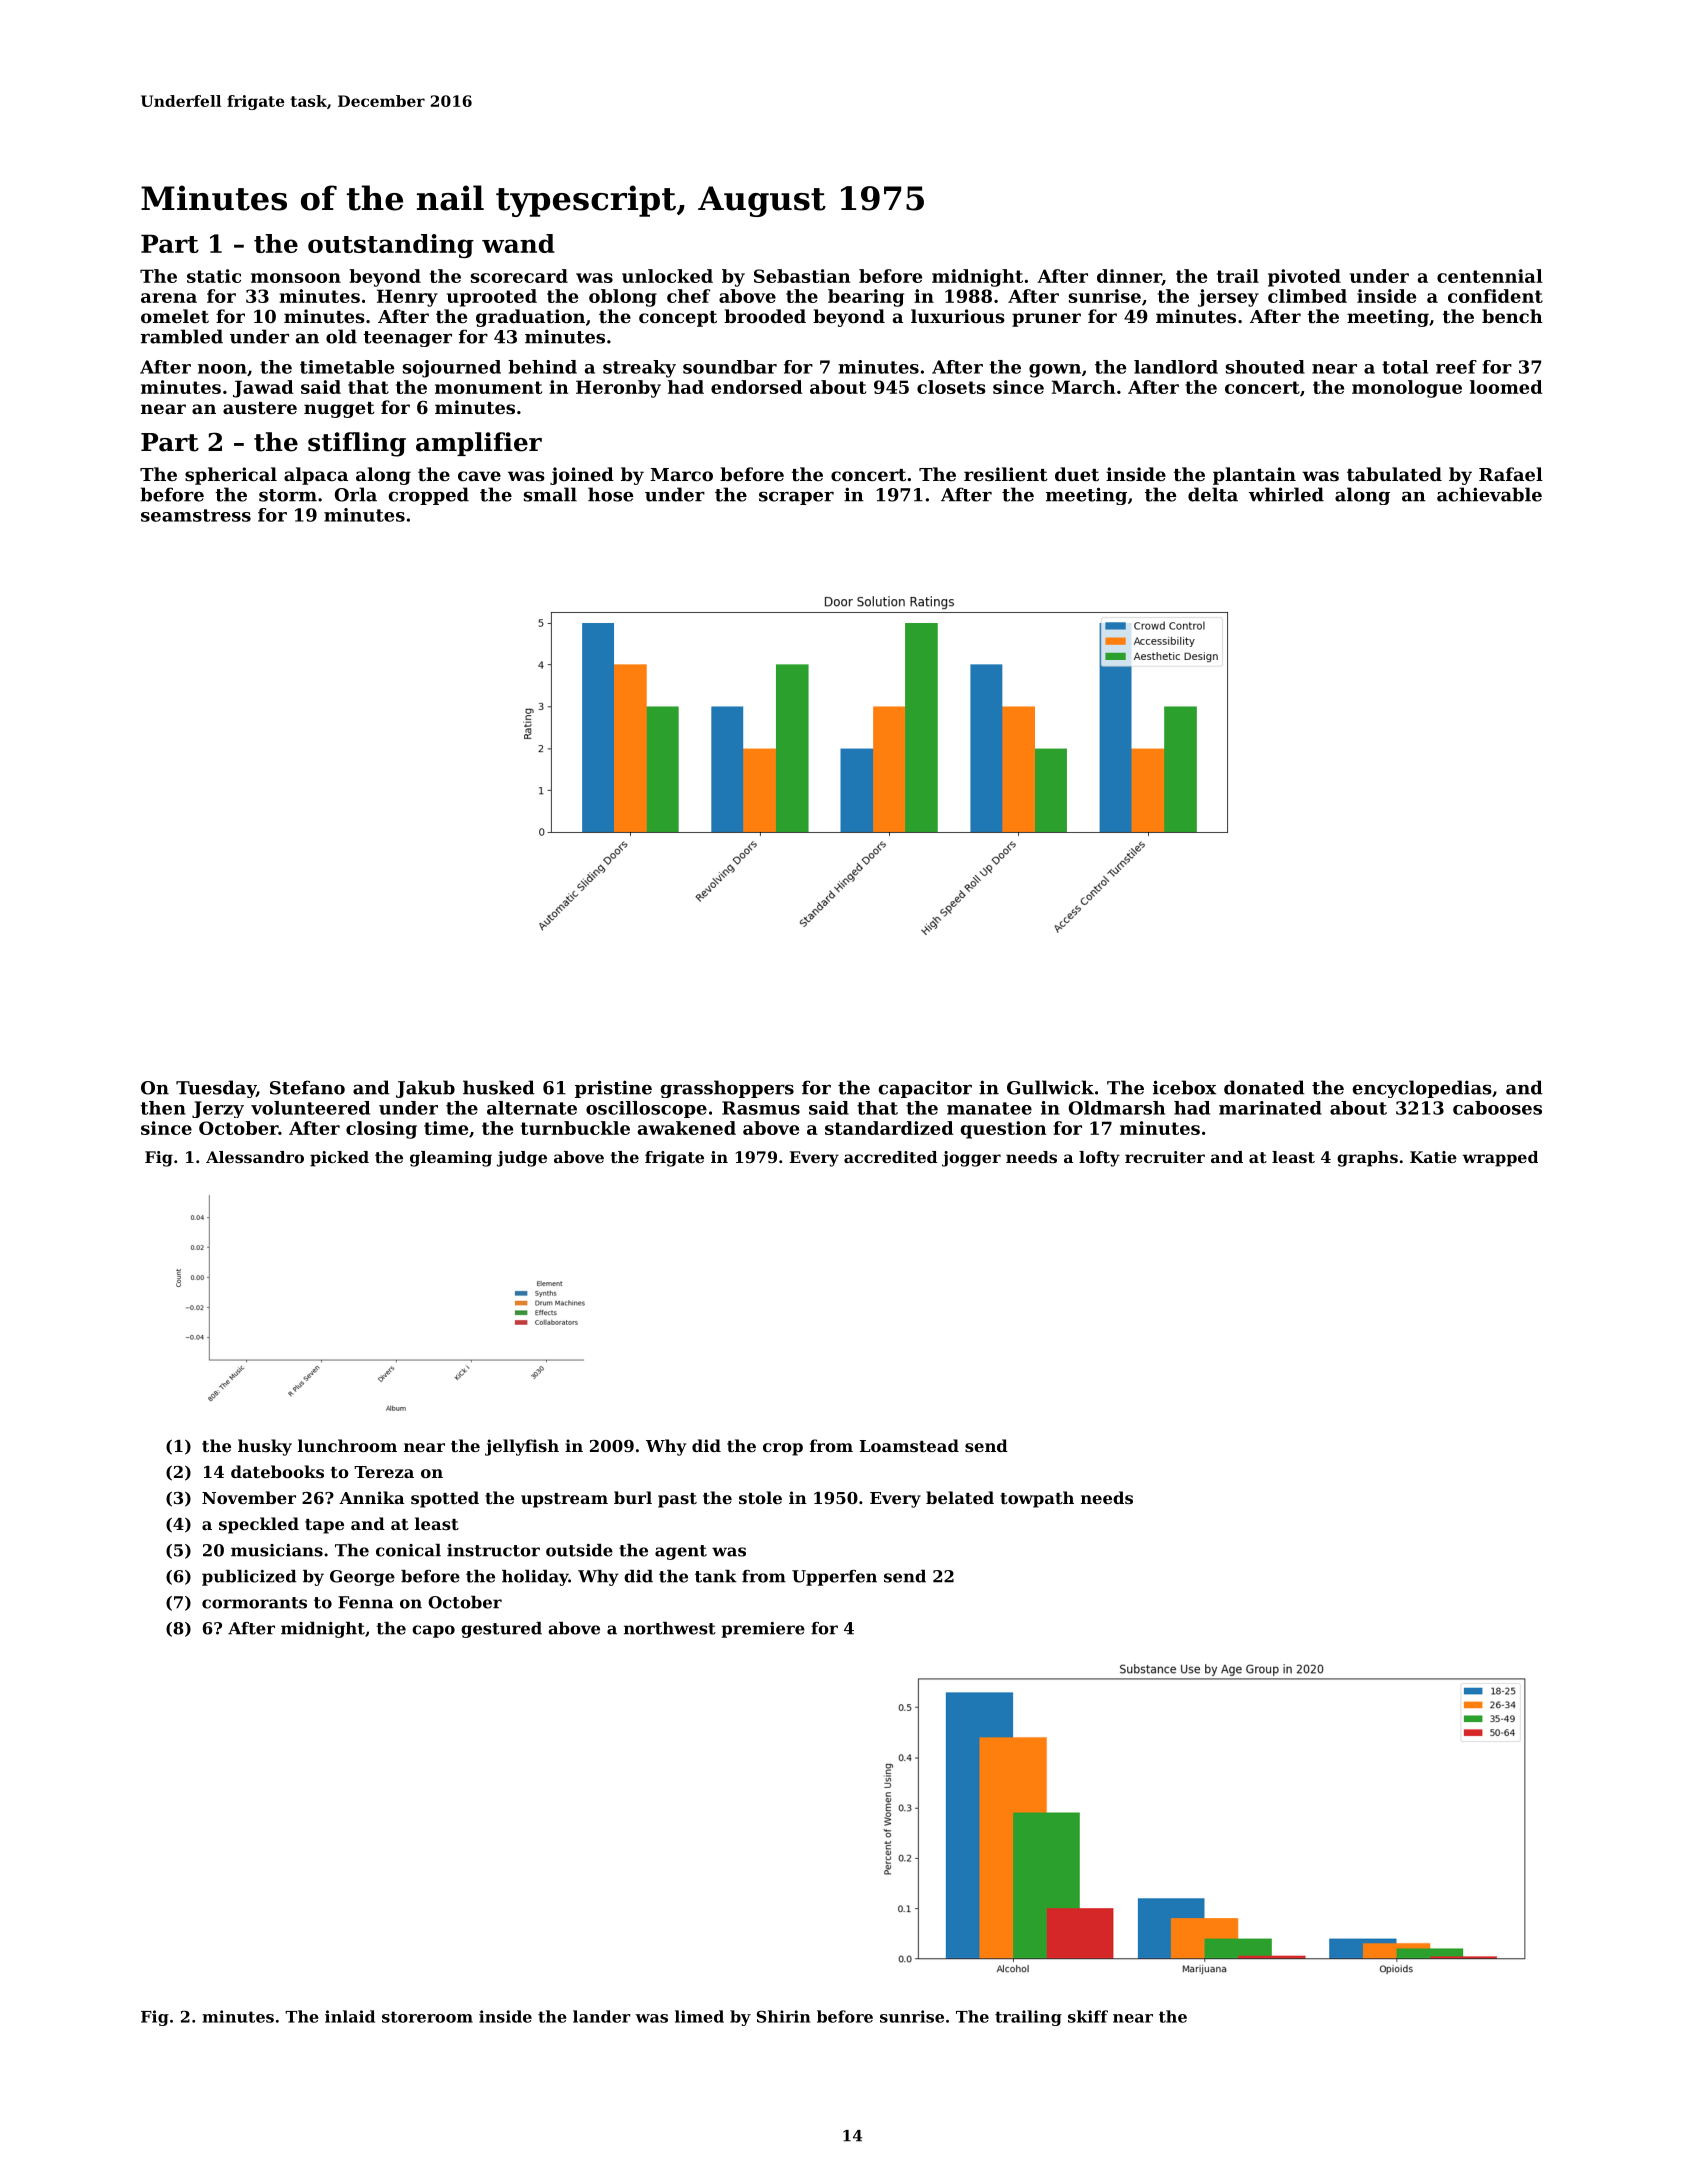 This document has width=1683, height=2178. I want to click on noon, so click(222, 369).
